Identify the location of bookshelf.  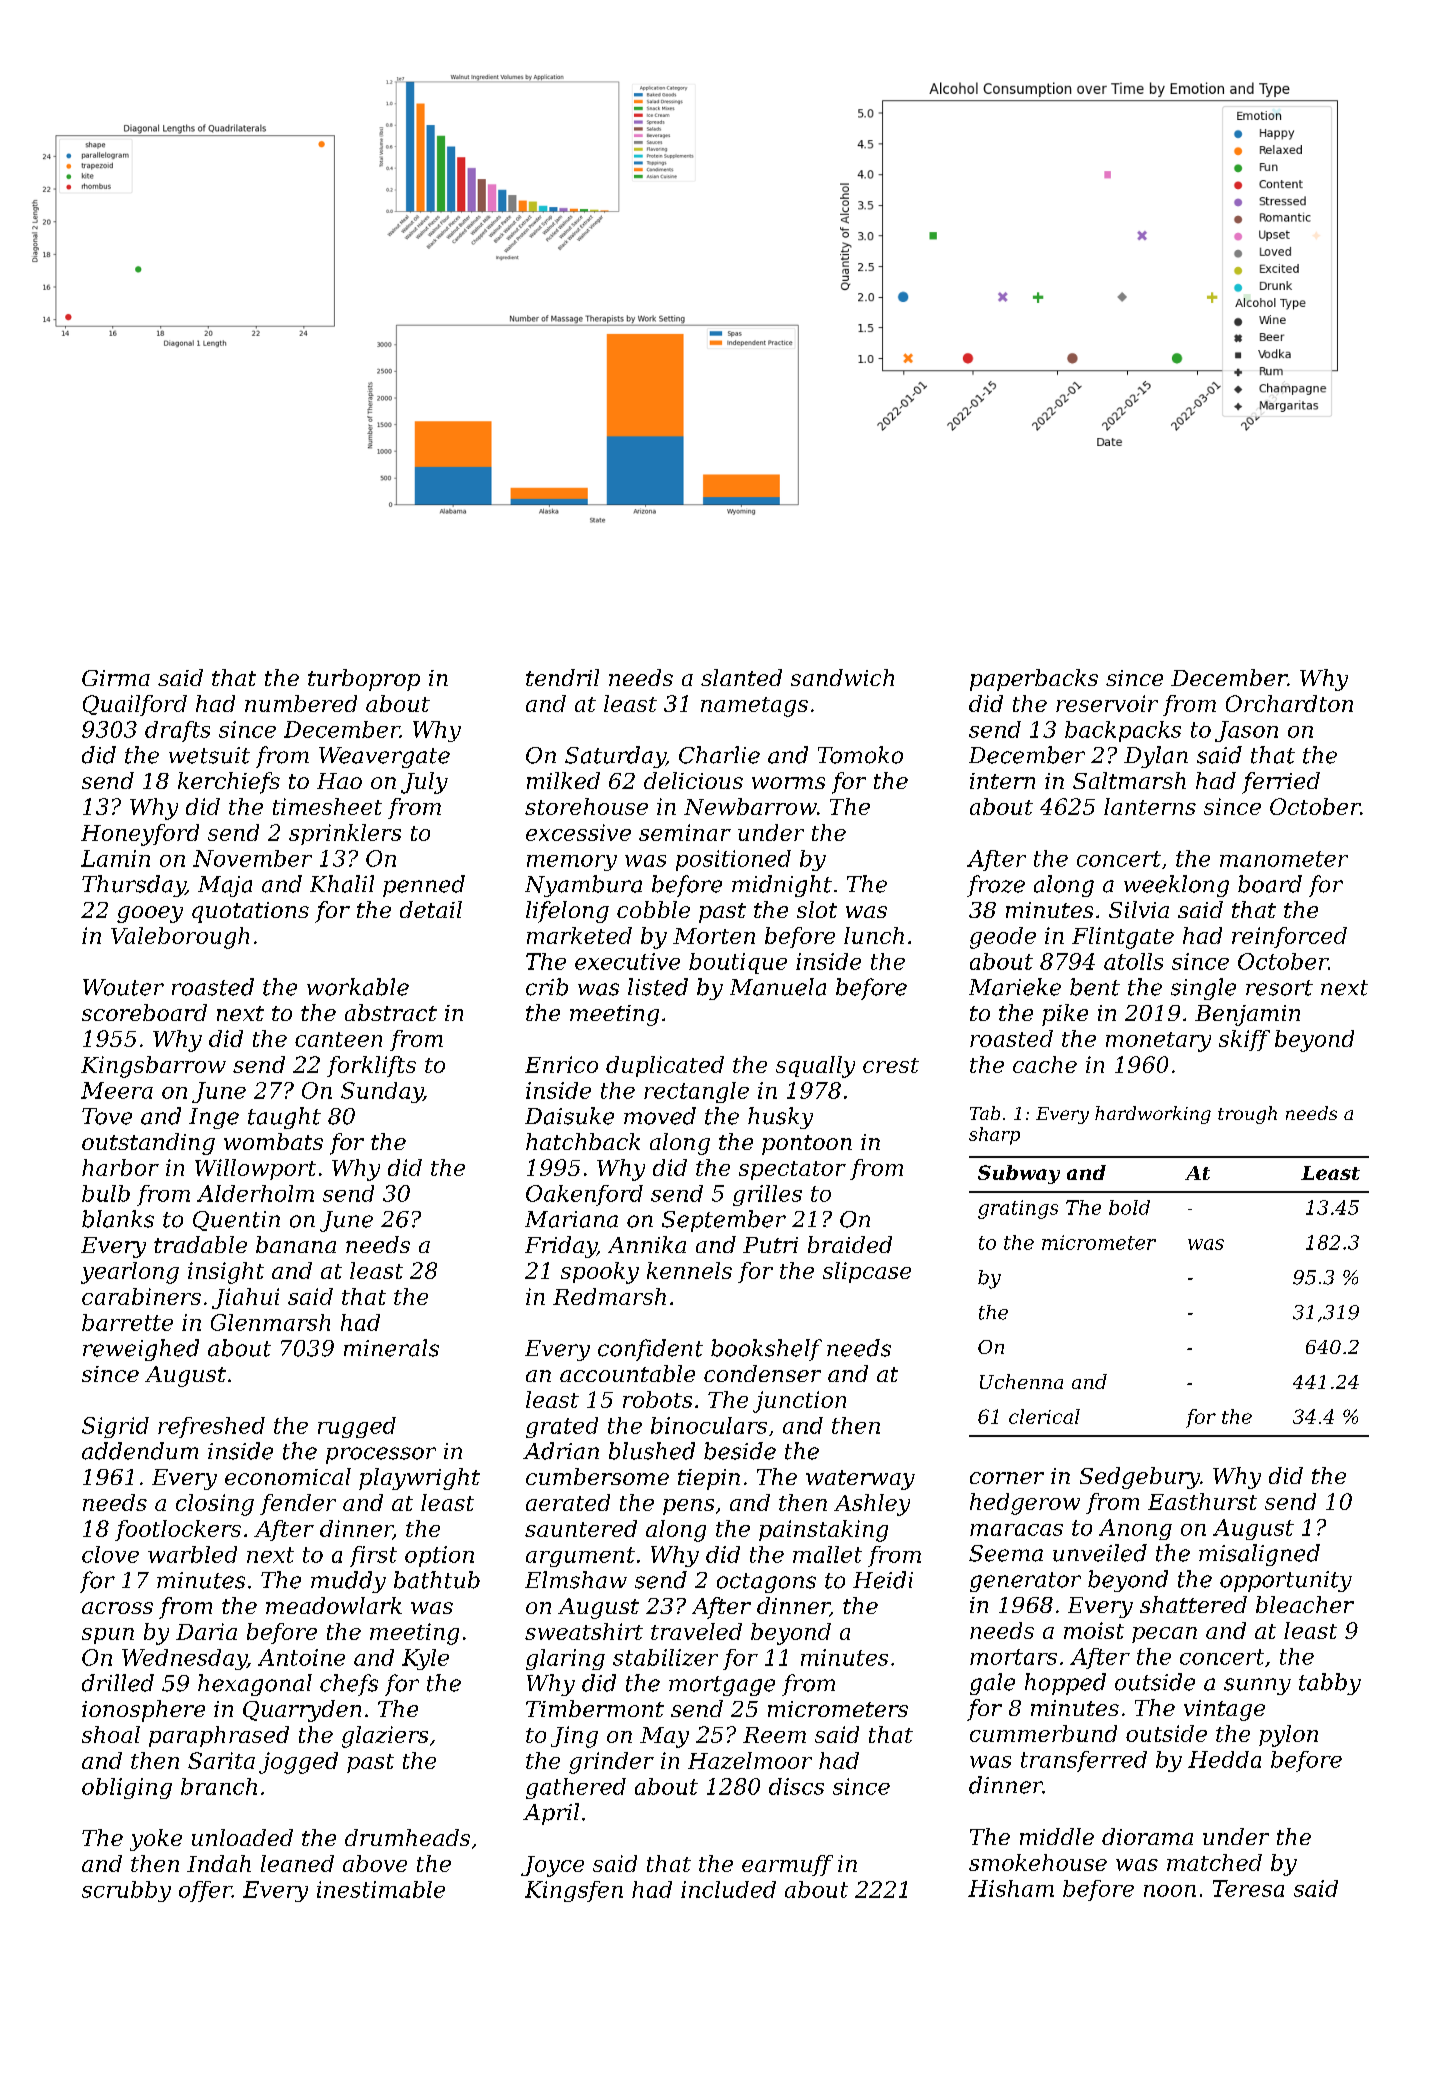
(766, 1350).
